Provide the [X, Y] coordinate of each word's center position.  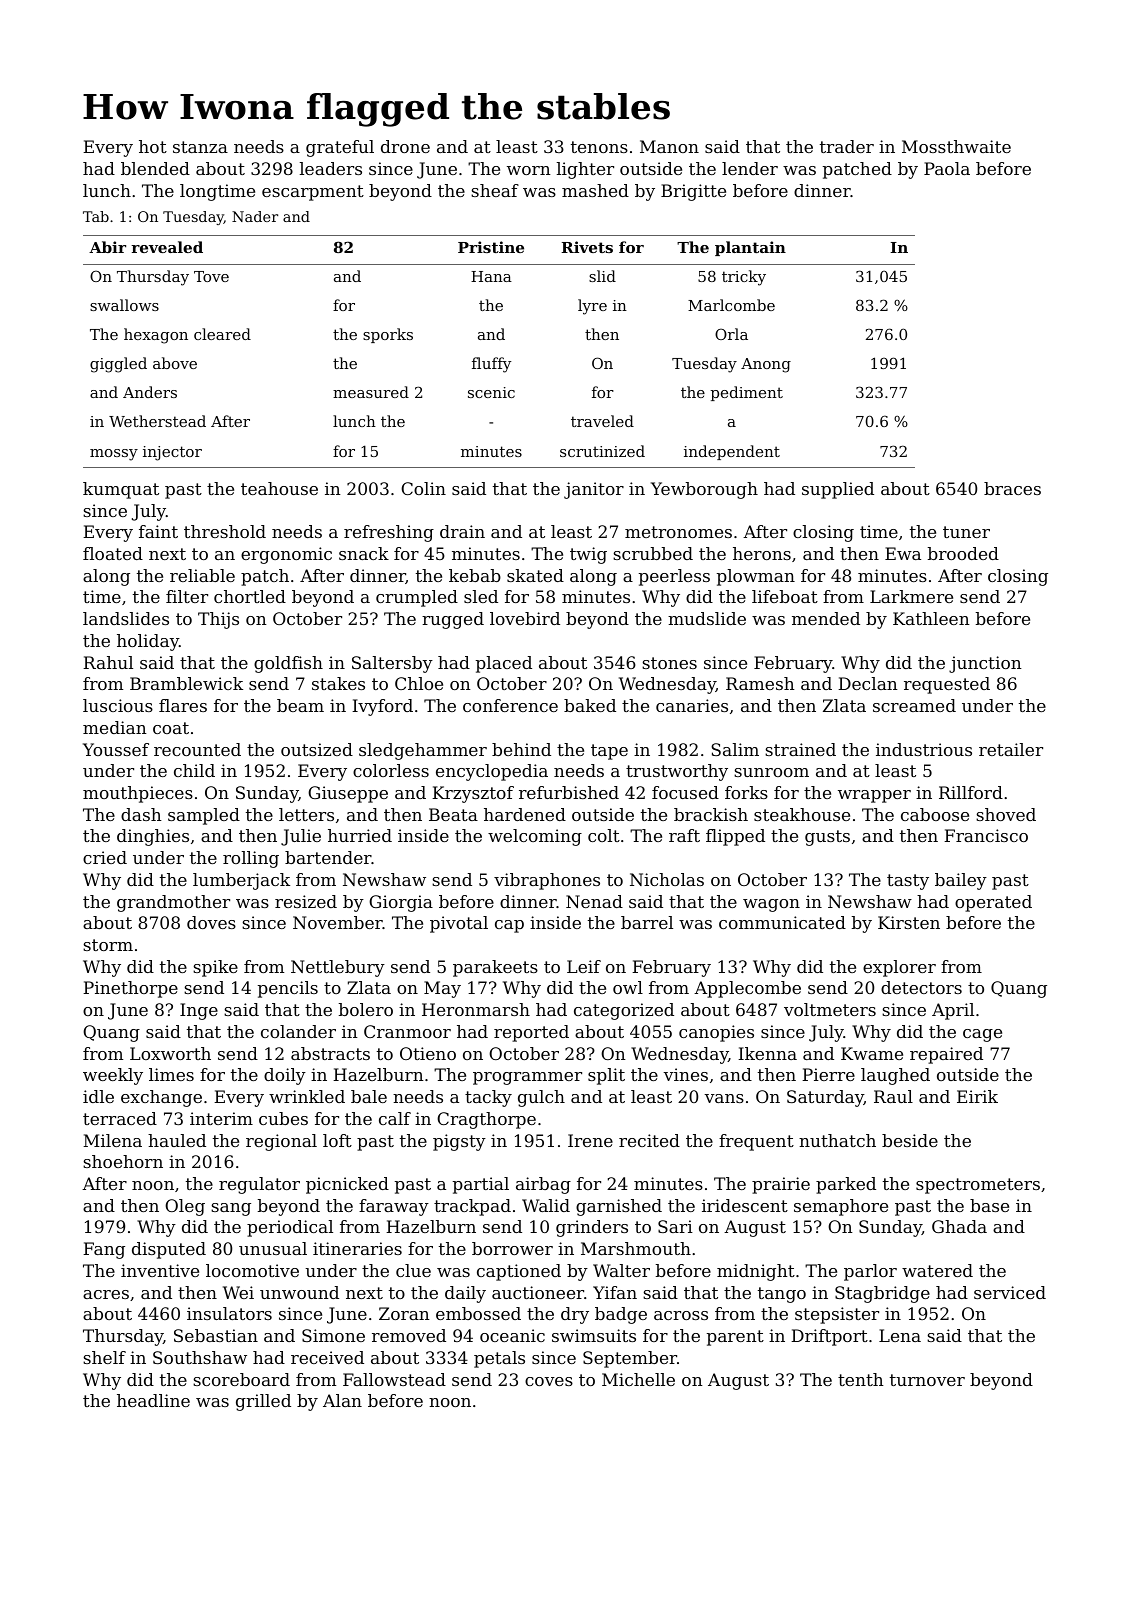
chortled [250, 596]
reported [531, 1033]
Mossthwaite [956, 146]
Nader [255, 216]
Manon [669, 146]
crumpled [417, 598]
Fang [104, 1250]
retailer [1011, 749]
